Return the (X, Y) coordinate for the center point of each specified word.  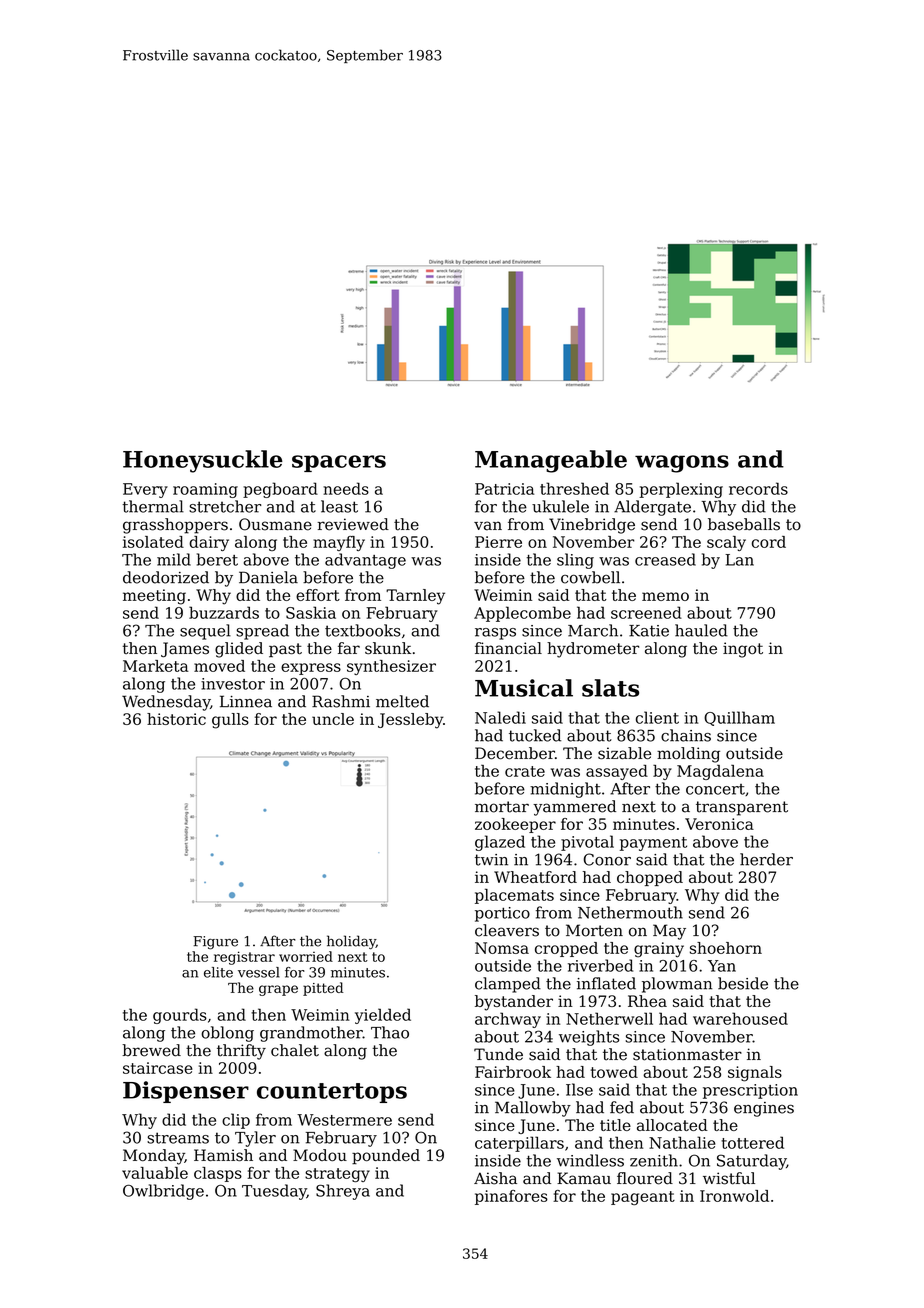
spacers (339, 463)
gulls (230, 721)
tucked (535, 735)
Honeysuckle (203, 461)
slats (610, 688)
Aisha (495, 1178)
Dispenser (186, 1092)
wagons (682, 464)
